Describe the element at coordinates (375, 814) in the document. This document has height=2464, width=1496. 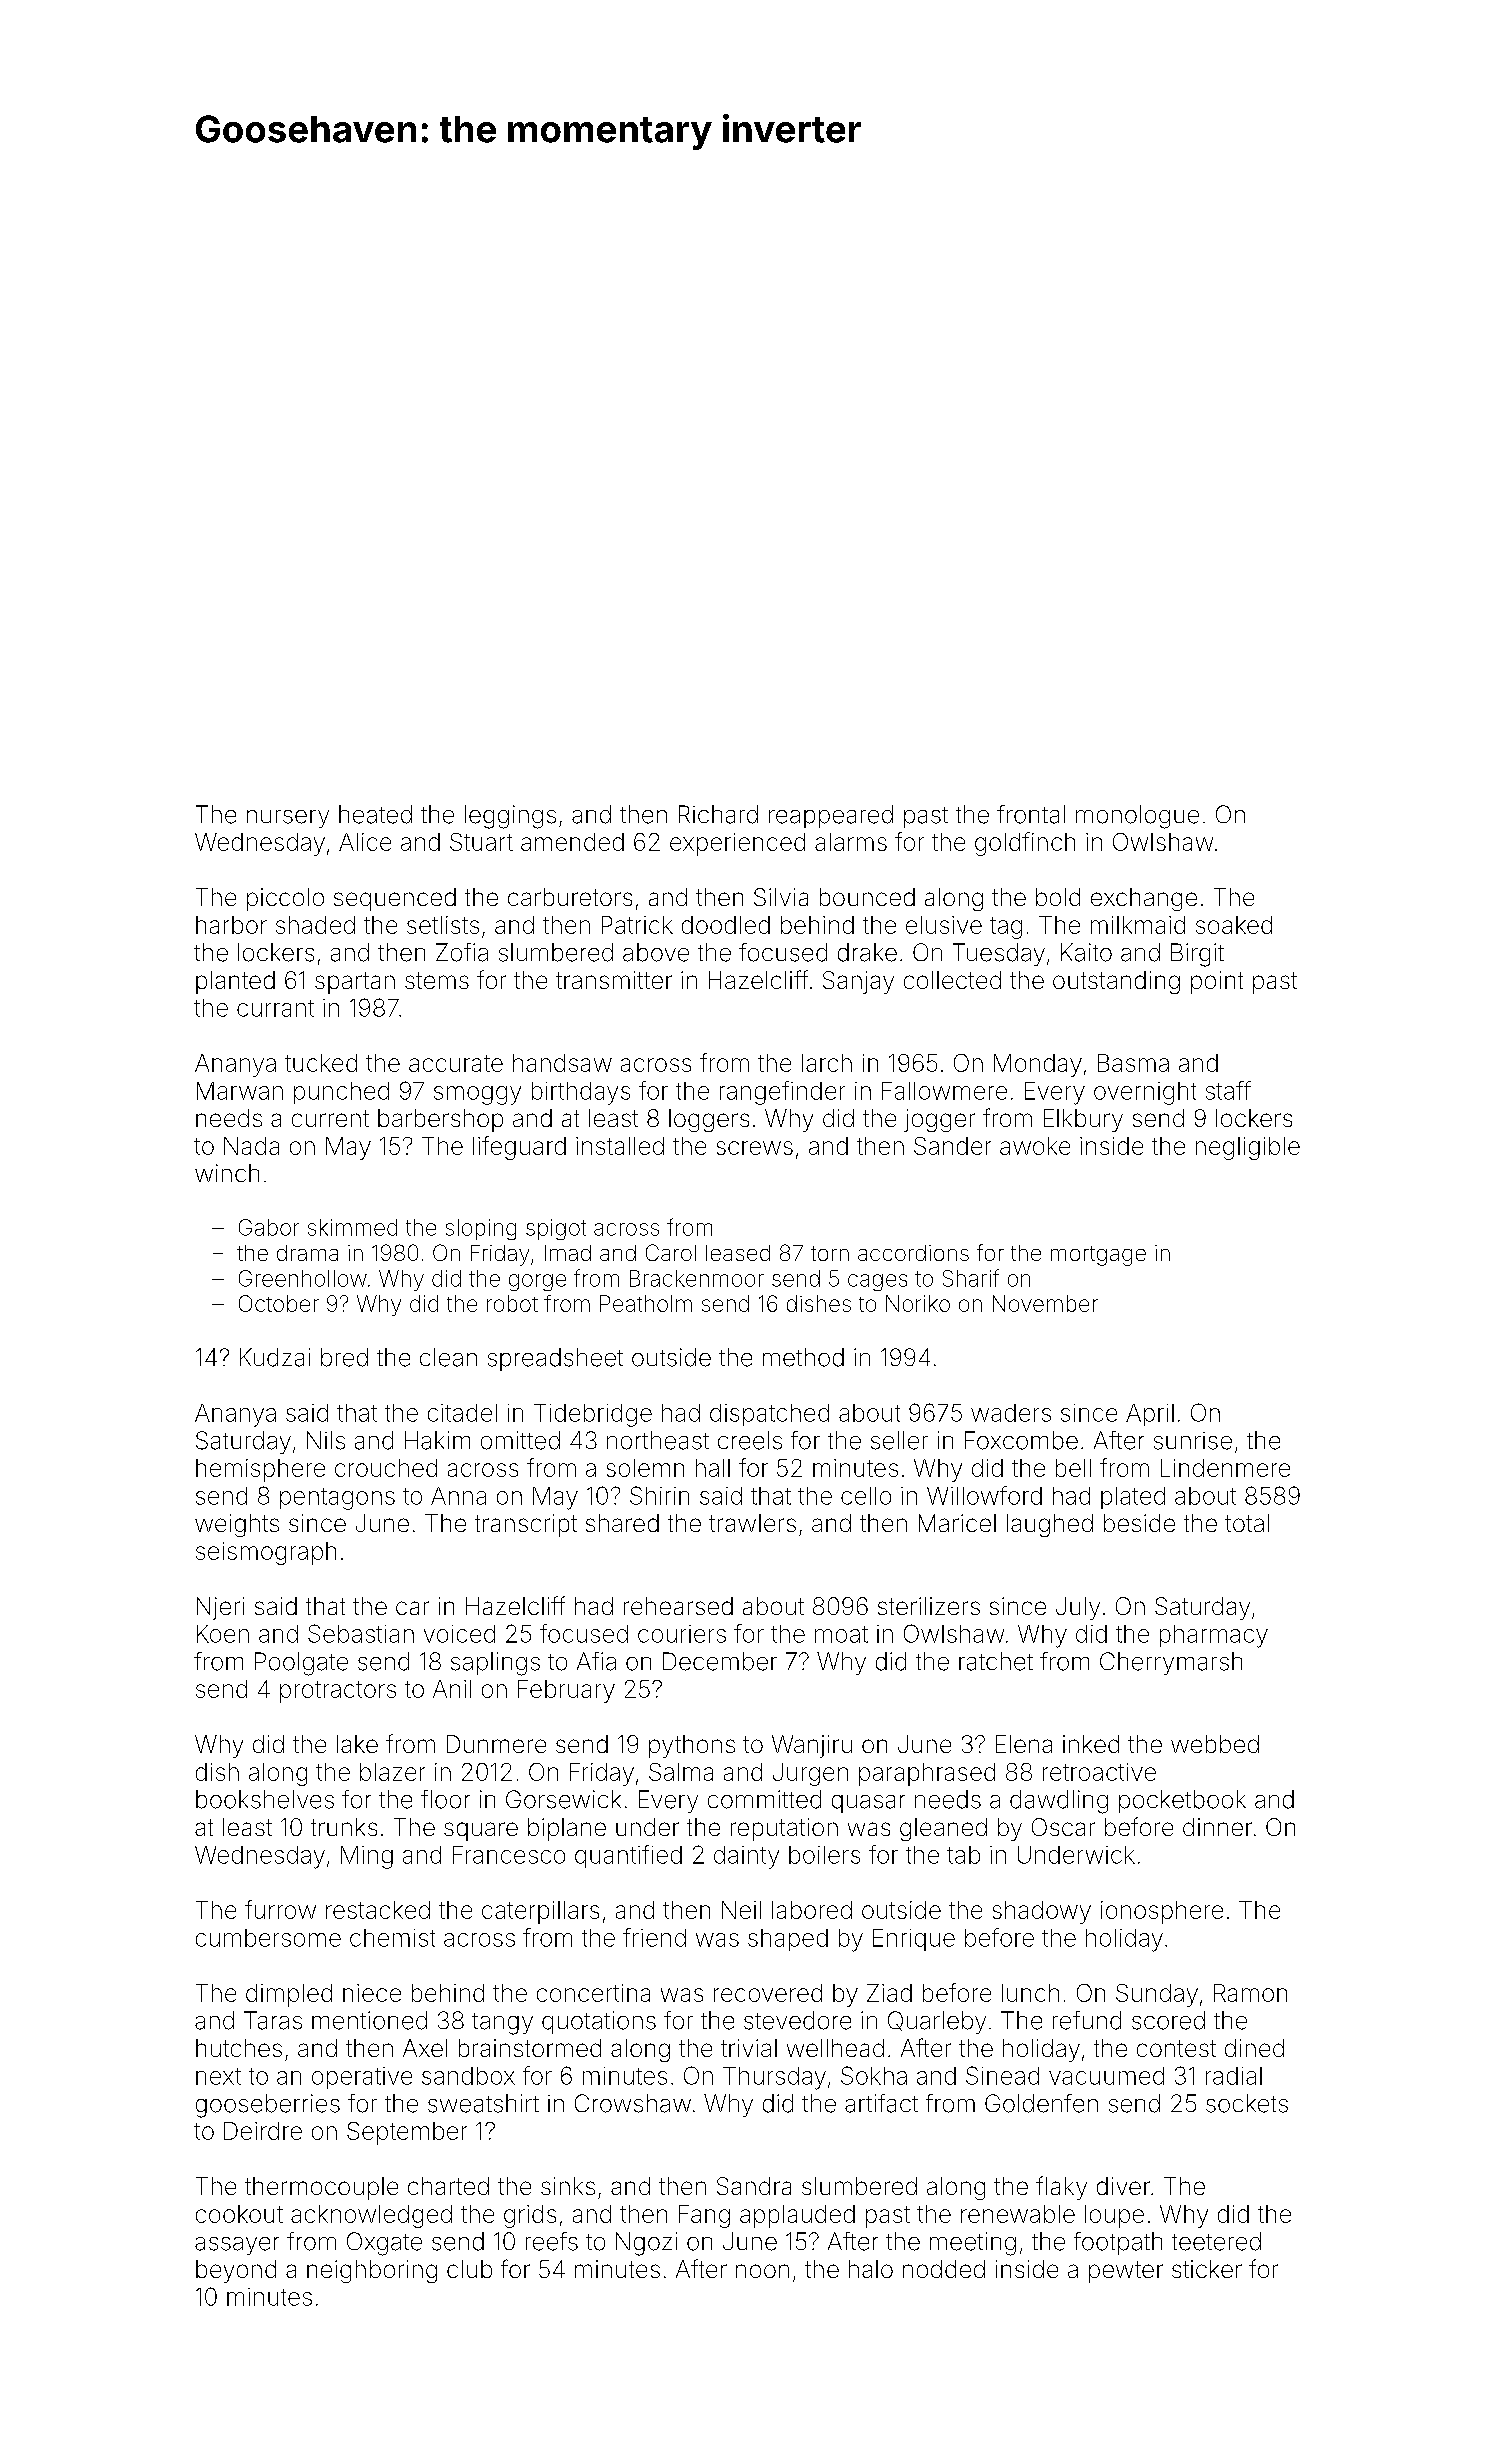
I see `heated` at that location.
